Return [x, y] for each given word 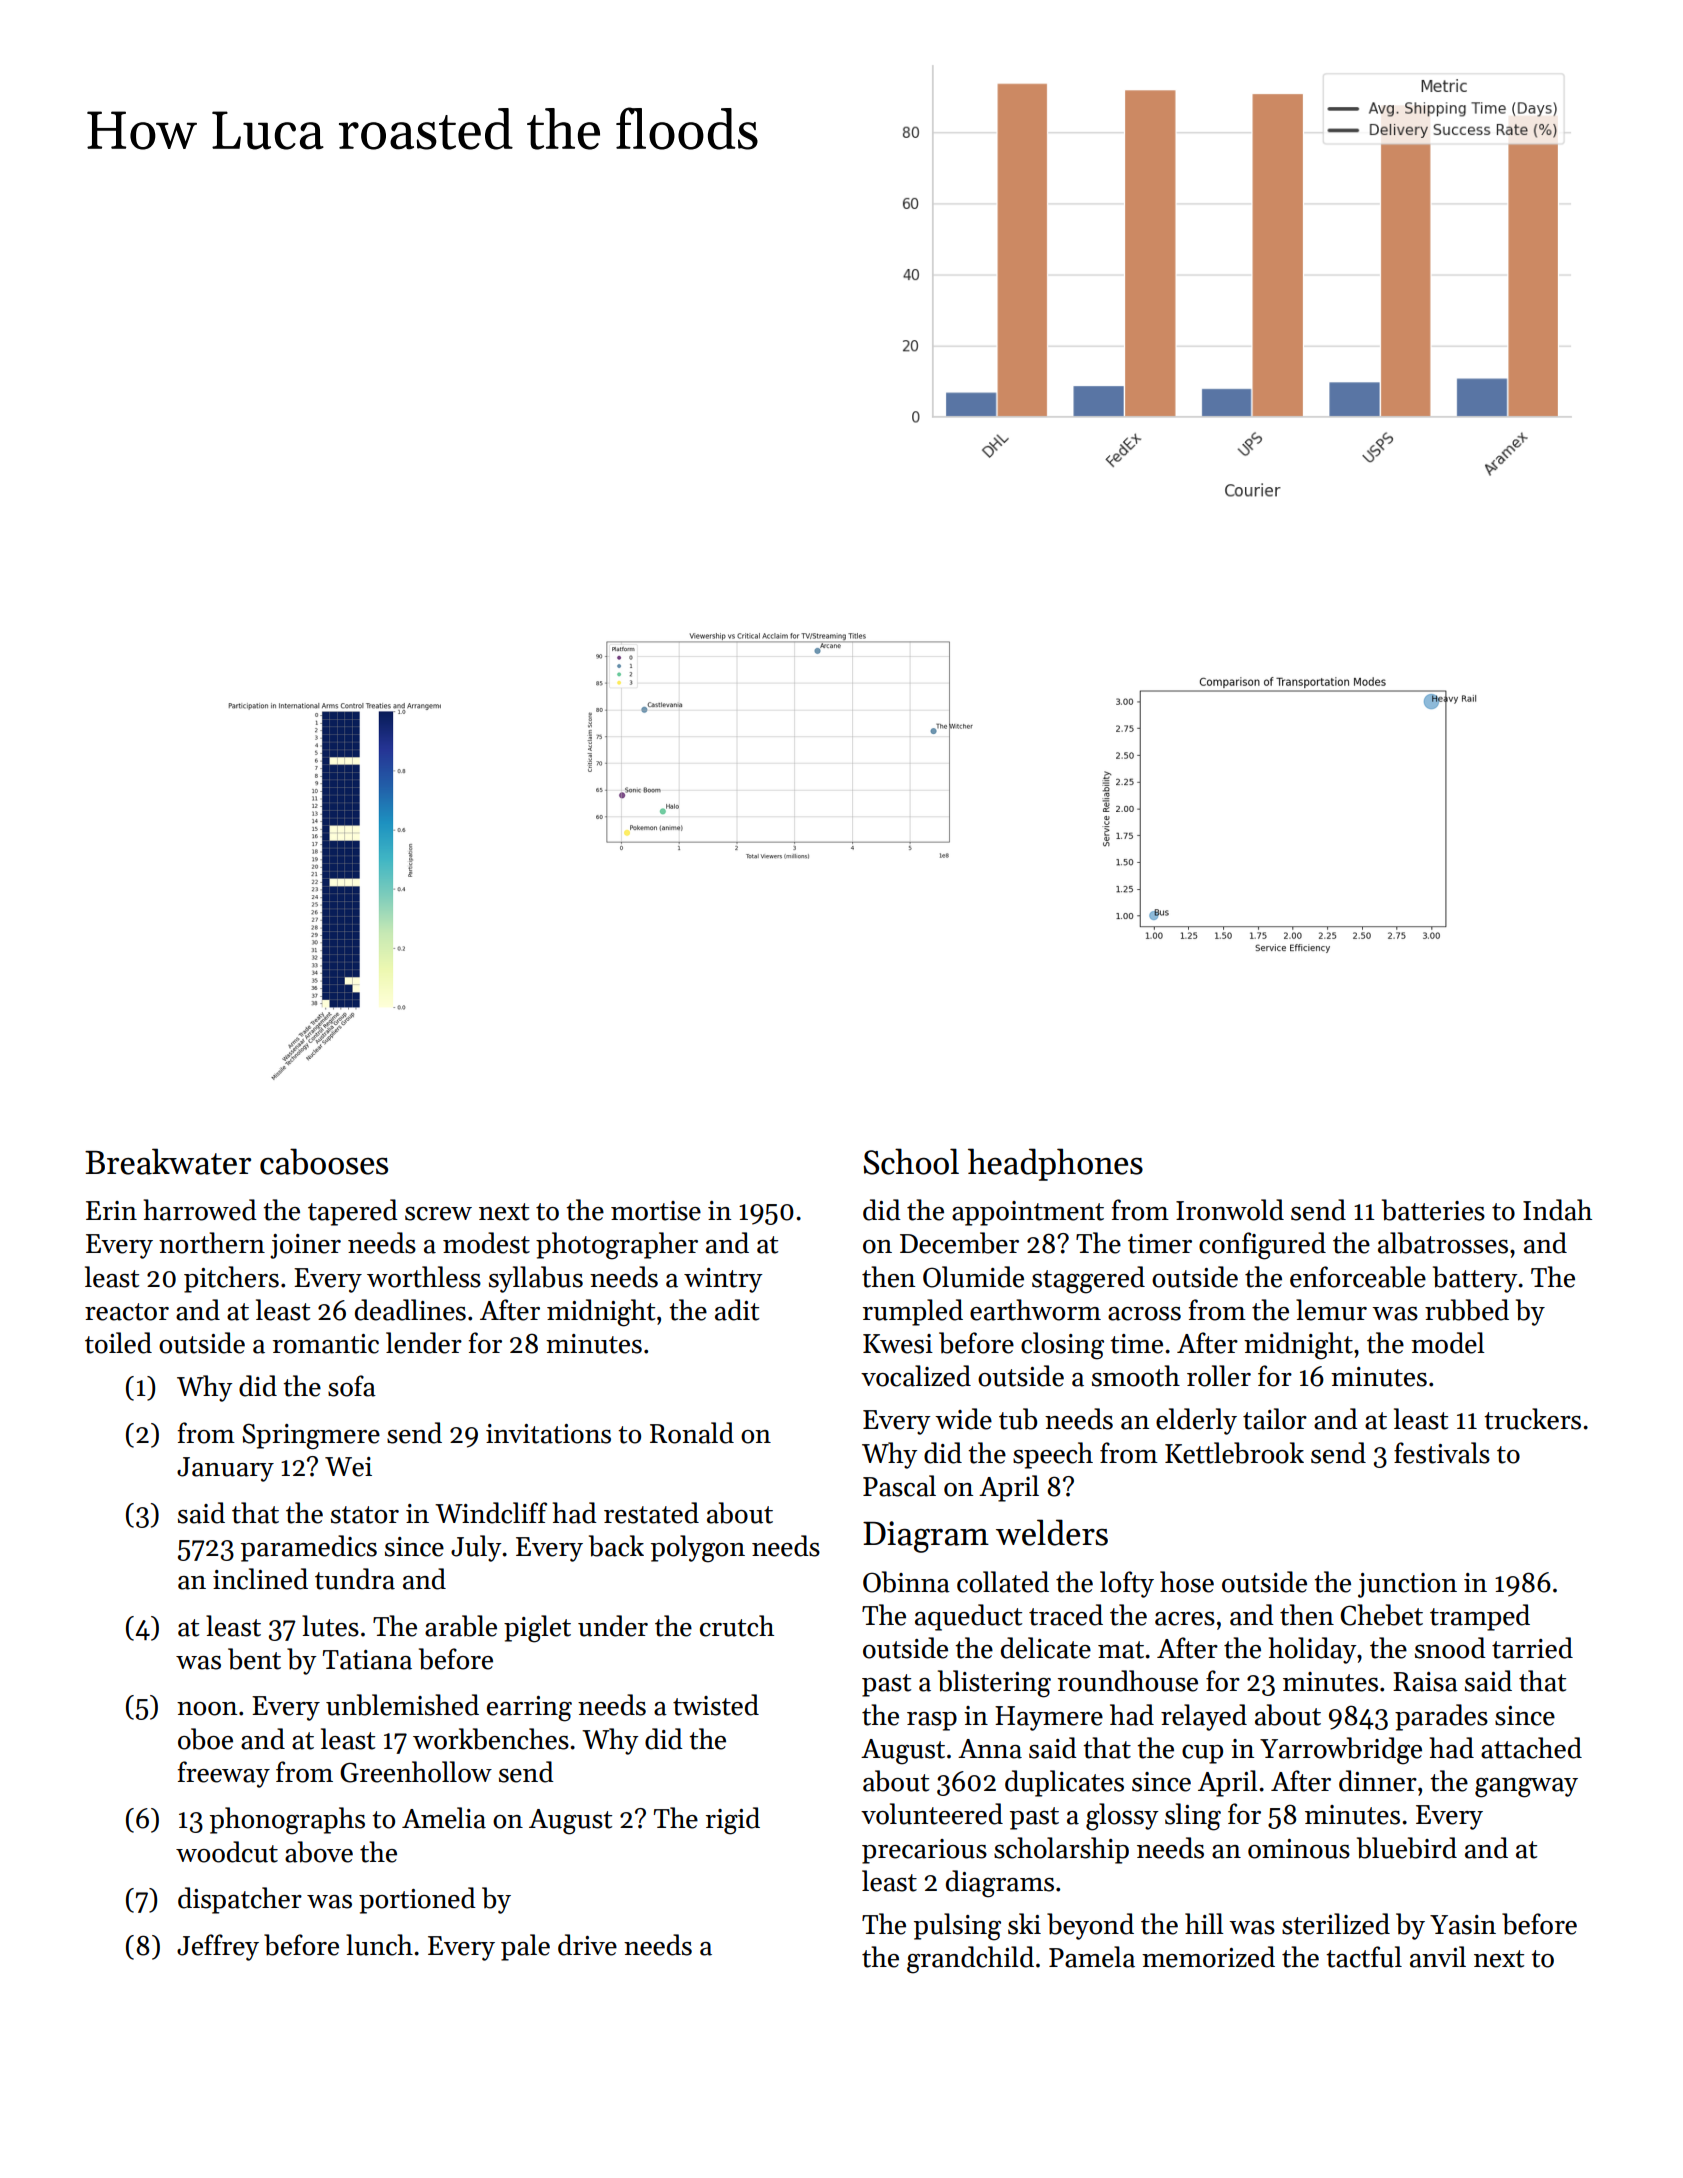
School [911, 1161]
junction [1407, 1585]
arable [461, 1626]
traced [1066, 1615]
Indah [1557, 1210]
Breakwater [168, 1161]
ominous [1299, 1849]
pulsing [957, 1927]
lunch [379, 1945]
